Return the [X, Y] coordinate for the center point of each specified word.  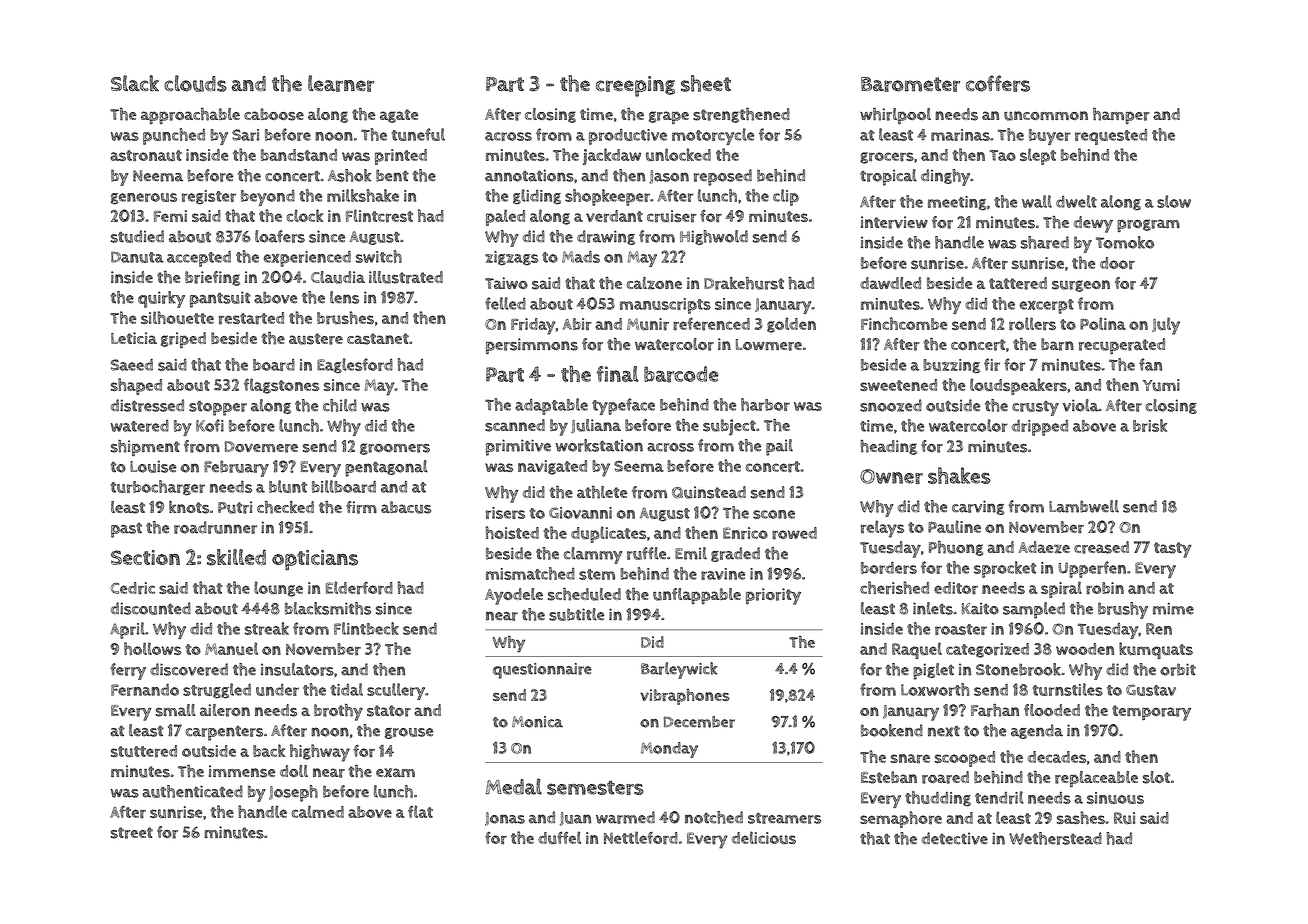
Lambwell [1084, 506]
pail [779, 447]
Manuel [231, 648]
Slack [135, 83]
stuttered [144, 751]
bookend [892, 730]
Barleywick [679, 670]
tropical [888, 177]
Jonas [505, 819]
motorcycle [713, 136]
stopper [218, 408]
